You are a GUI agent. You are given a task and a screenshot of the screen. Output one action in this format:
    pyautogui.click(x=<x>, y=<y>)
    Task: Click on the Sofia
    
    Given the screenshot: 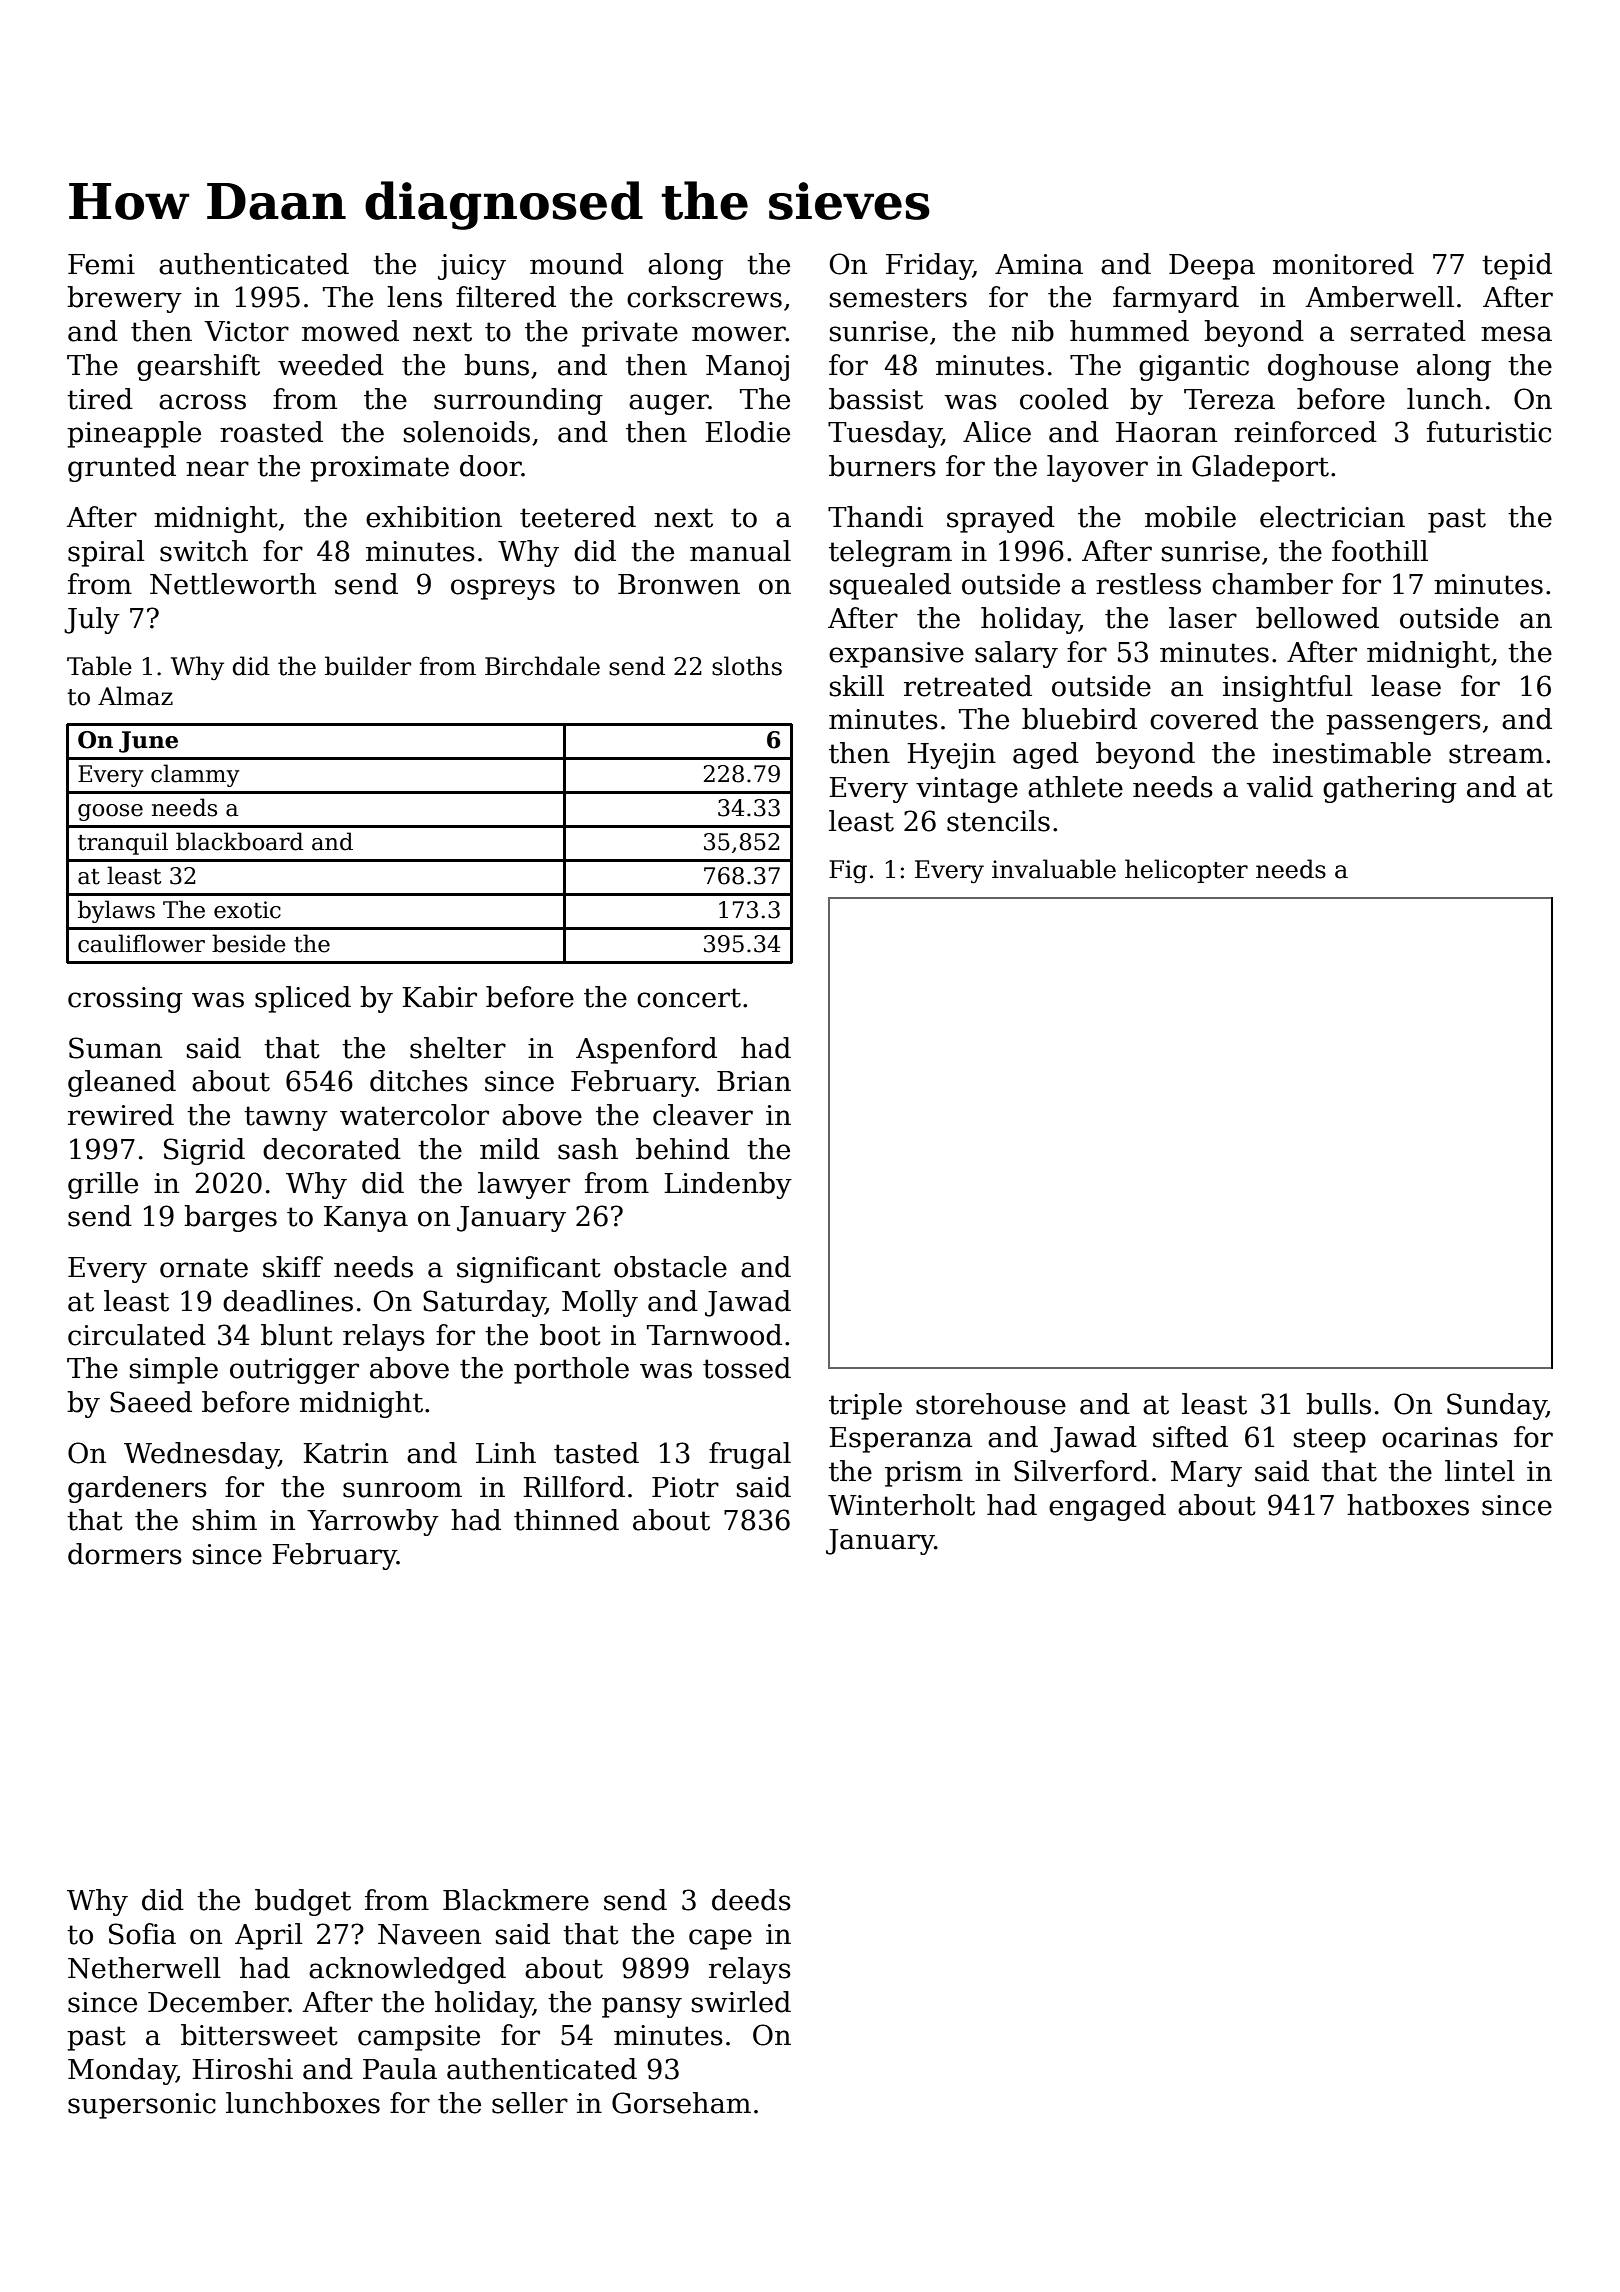 What is the action you would take?
    pyautogui.click(x=142, y=1934)
